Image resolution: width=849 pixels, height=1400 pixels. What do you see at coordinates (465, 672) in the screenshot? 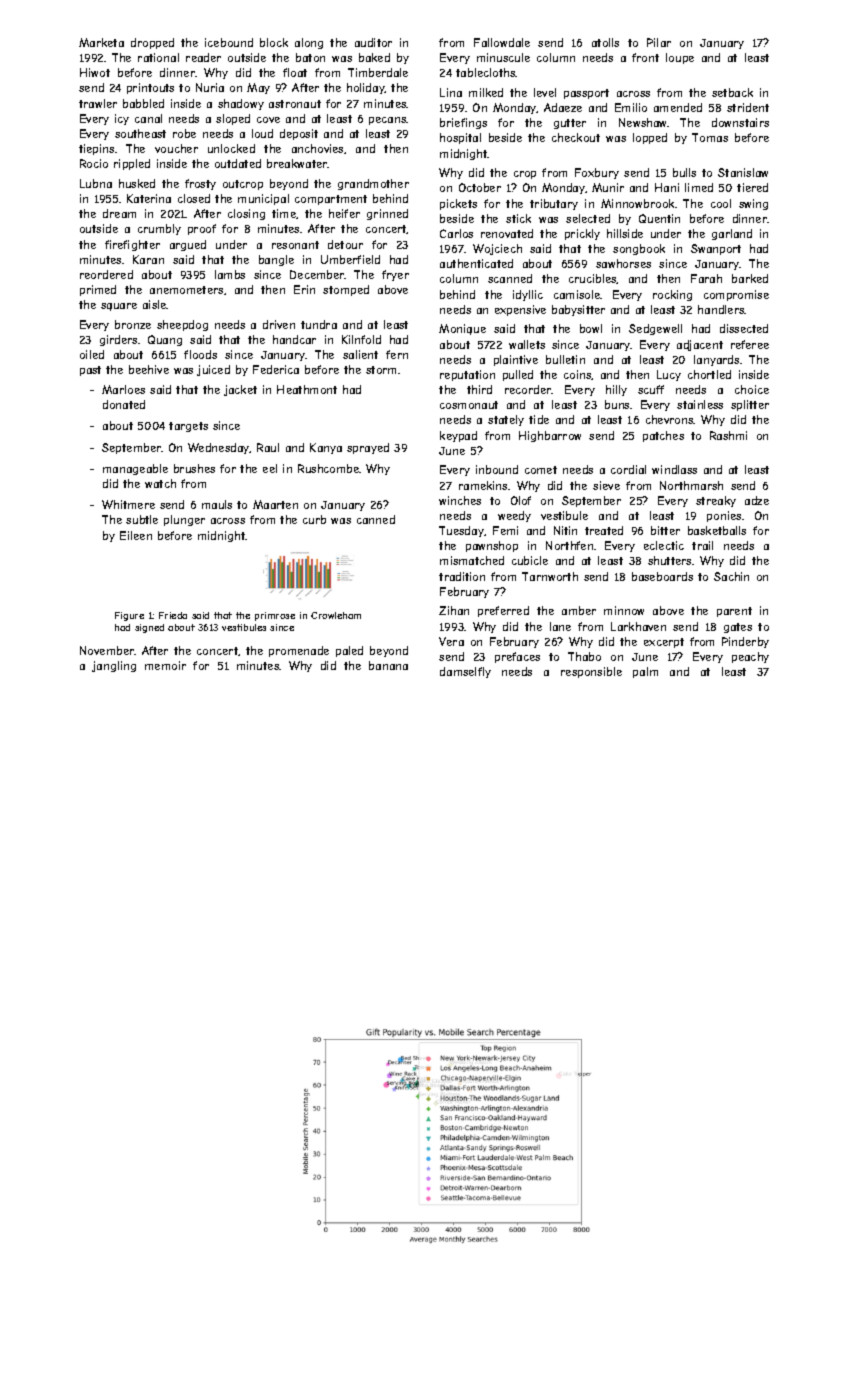
I see `damselfly` at bounding box center [465, 672].
